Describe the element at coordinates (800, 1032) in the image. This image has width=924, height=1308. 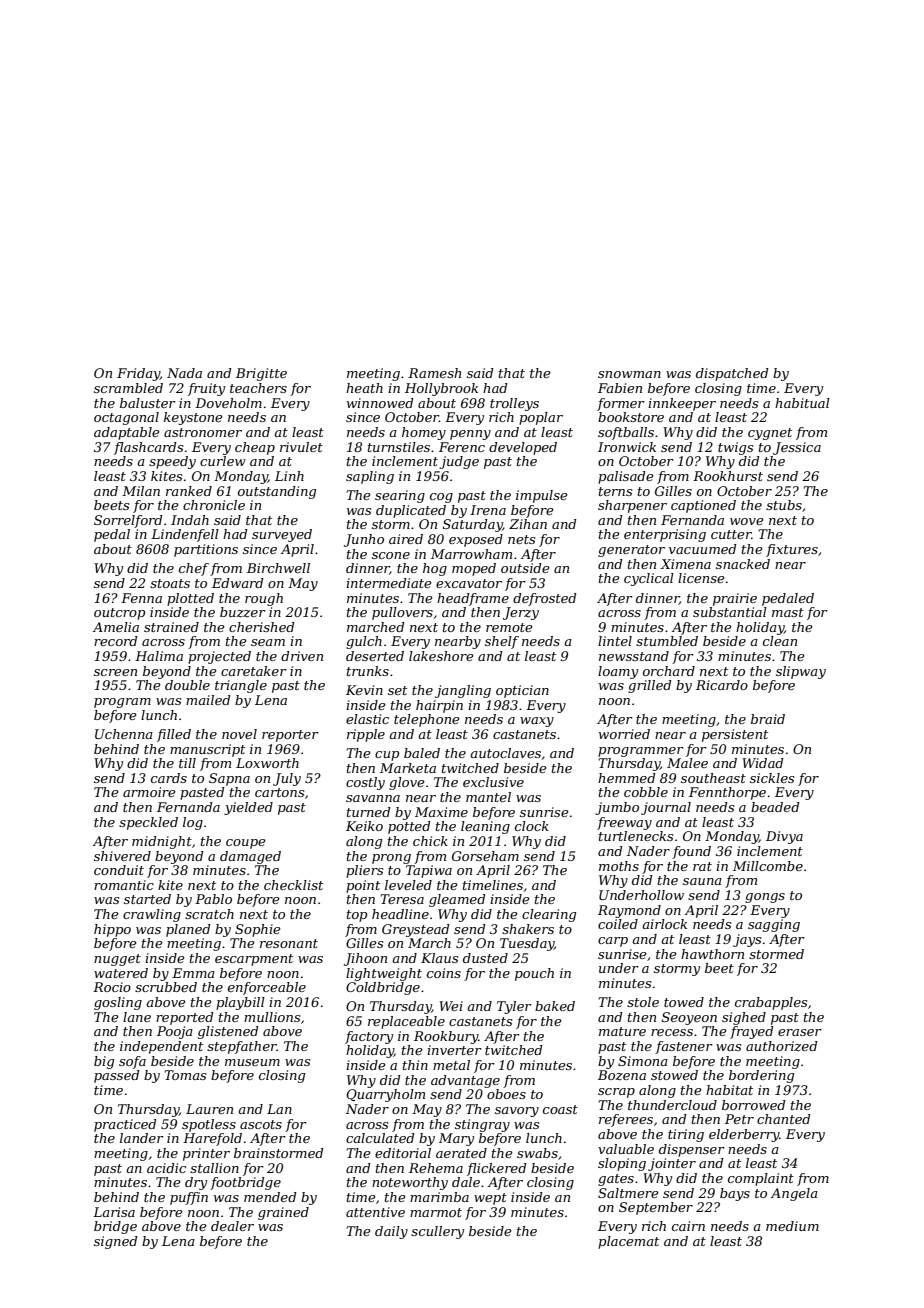
I see `eraser` at that location.
